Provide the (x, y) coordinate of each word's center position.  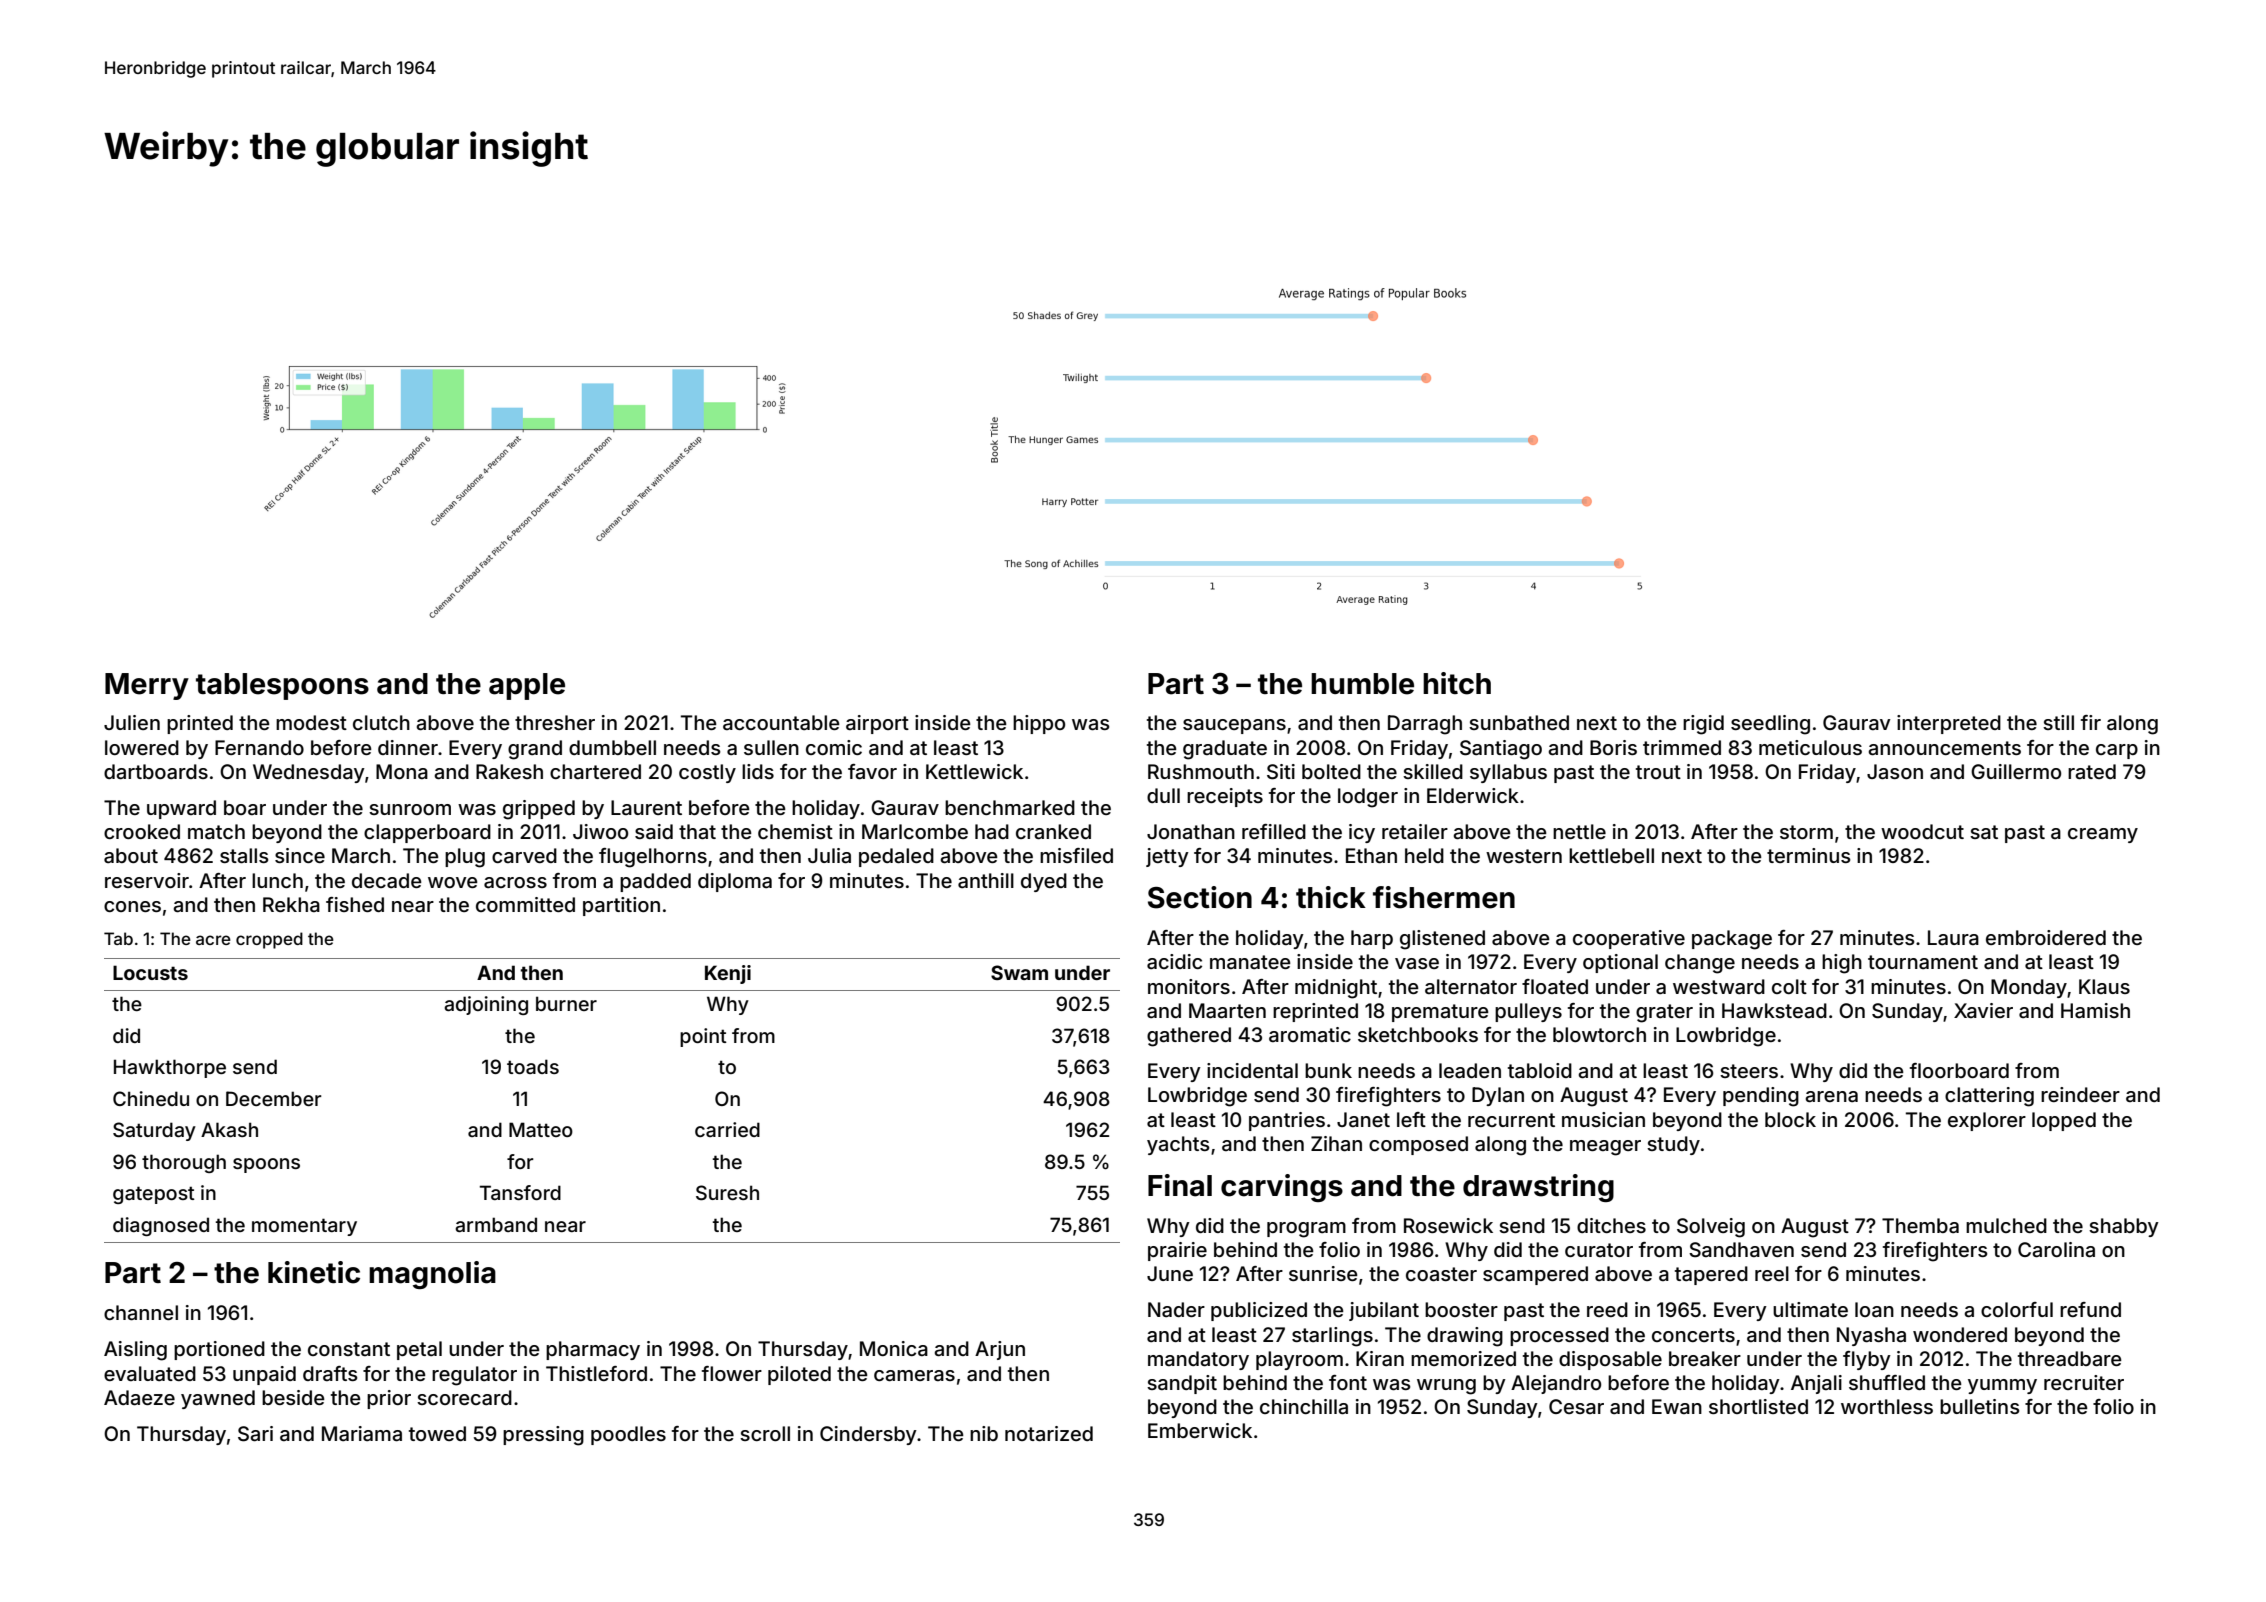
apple (527, 686)
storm (1806, 832)
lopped (2064, 1121)
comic (834, 747)
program (1306, 1230)
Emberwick (1200, 1430)
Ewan (1677, 1406)
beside (293, 1397)
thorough (184, 1163)
